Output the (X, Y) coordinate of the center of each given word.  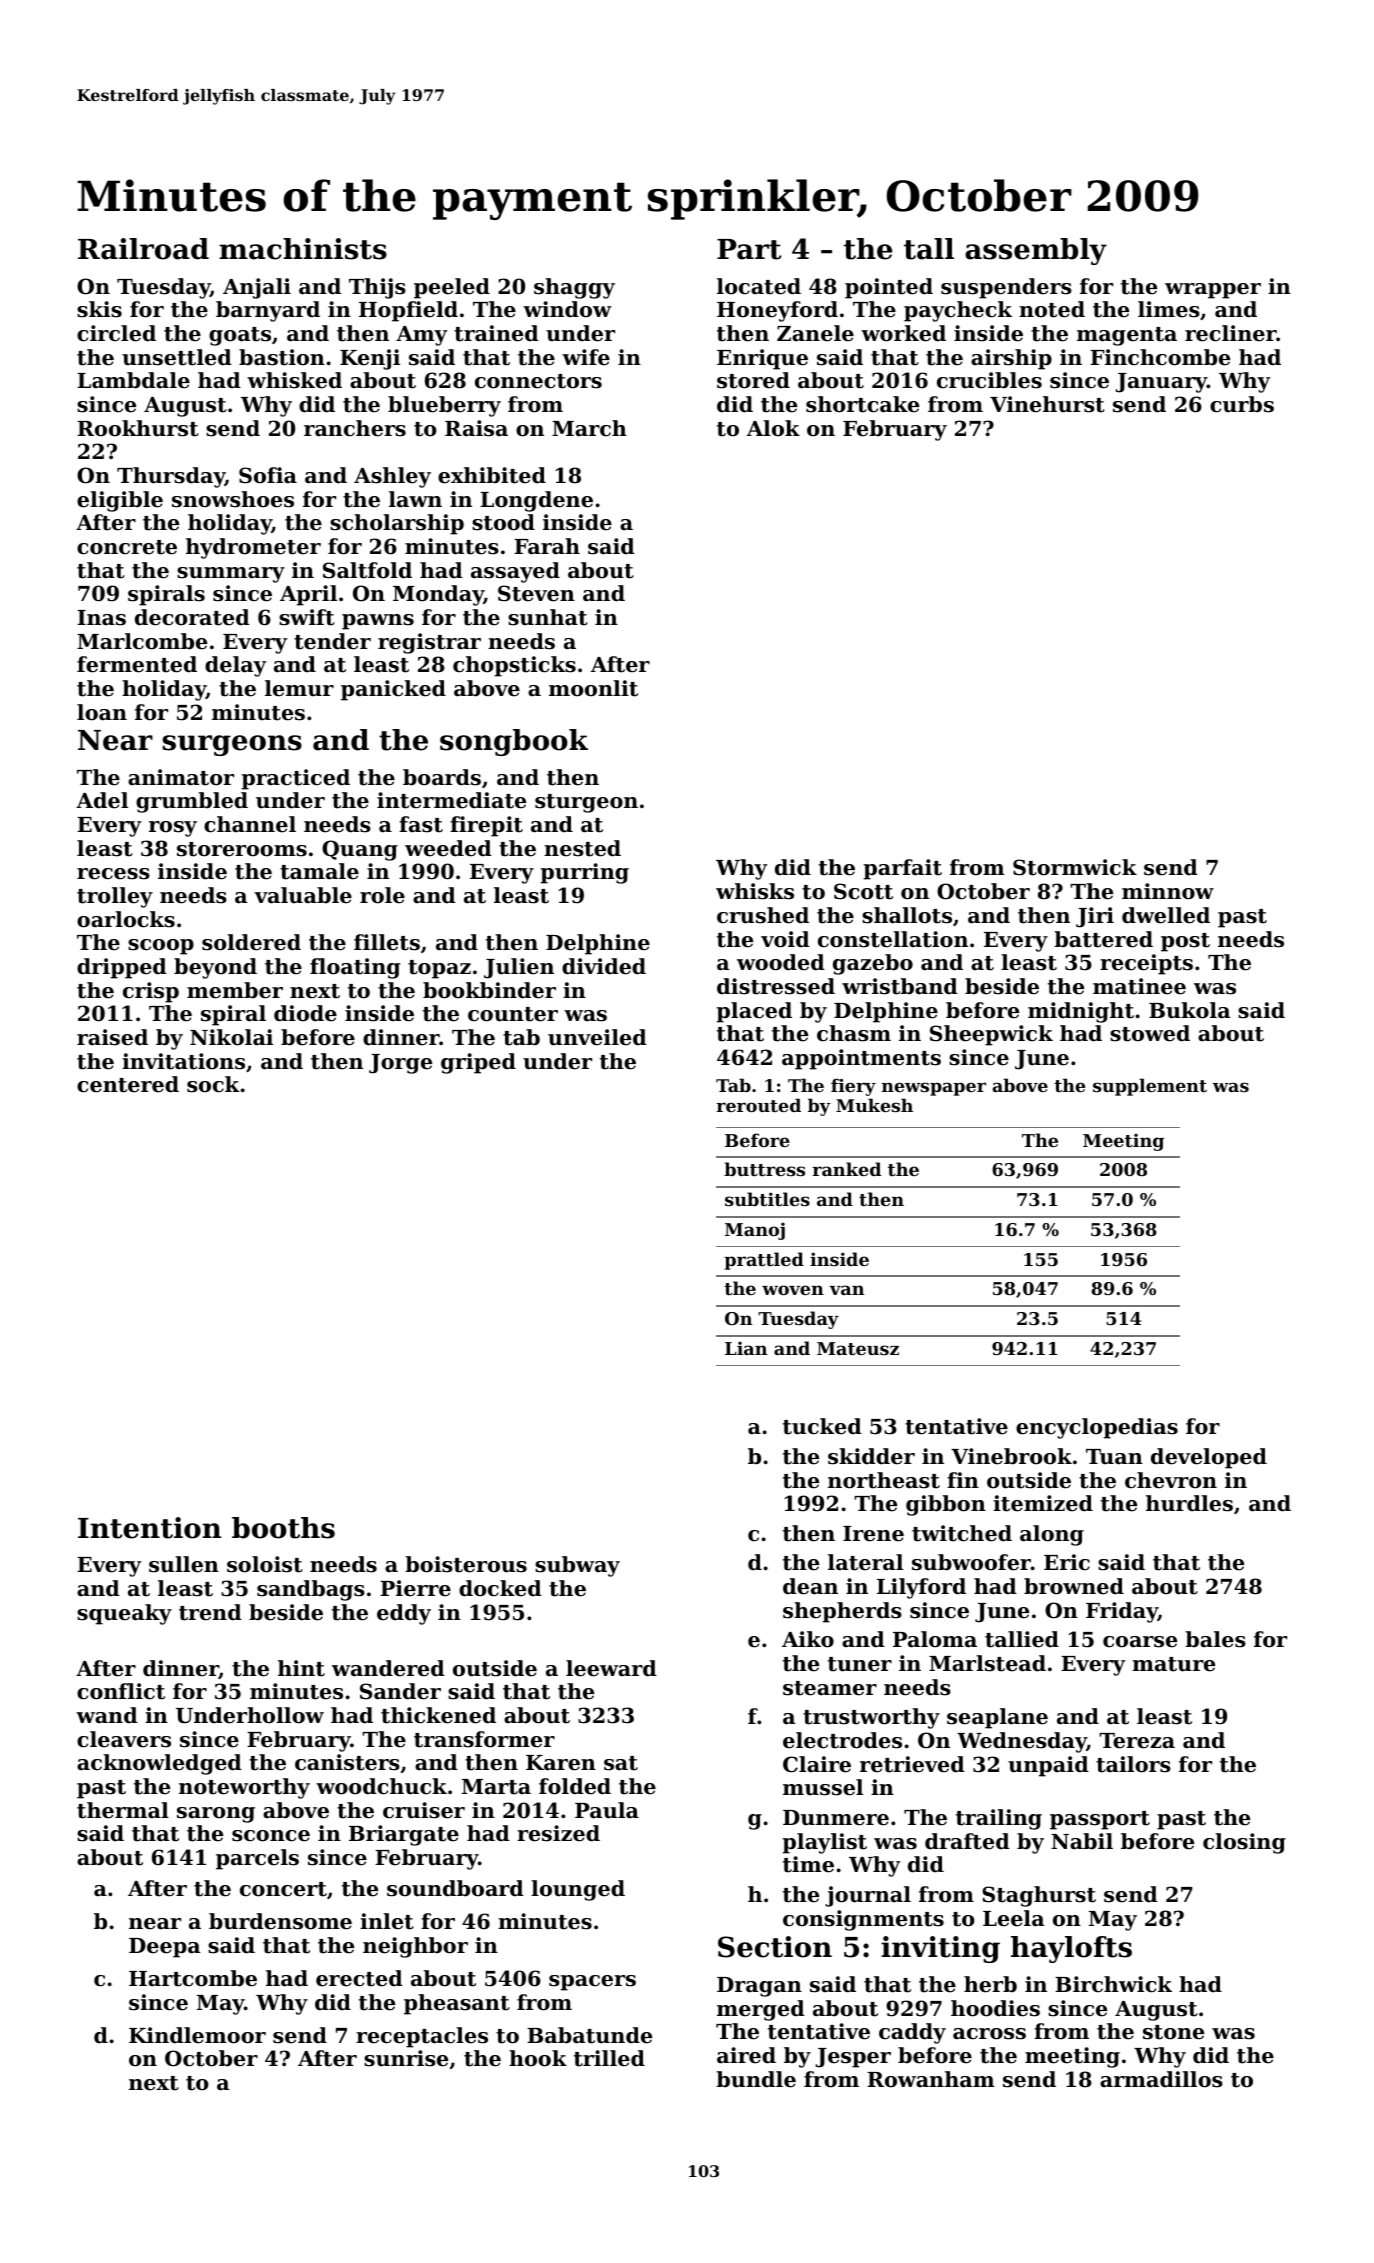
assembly (1036, 251)
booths (283, 1528)
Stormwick (1075, 867)
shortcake (862, 404)
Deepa (164, 1948)
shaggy (574, 288)
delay (235, 666)
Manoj (755, 1231)
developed (1209, 1458)
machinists (303, 249)
